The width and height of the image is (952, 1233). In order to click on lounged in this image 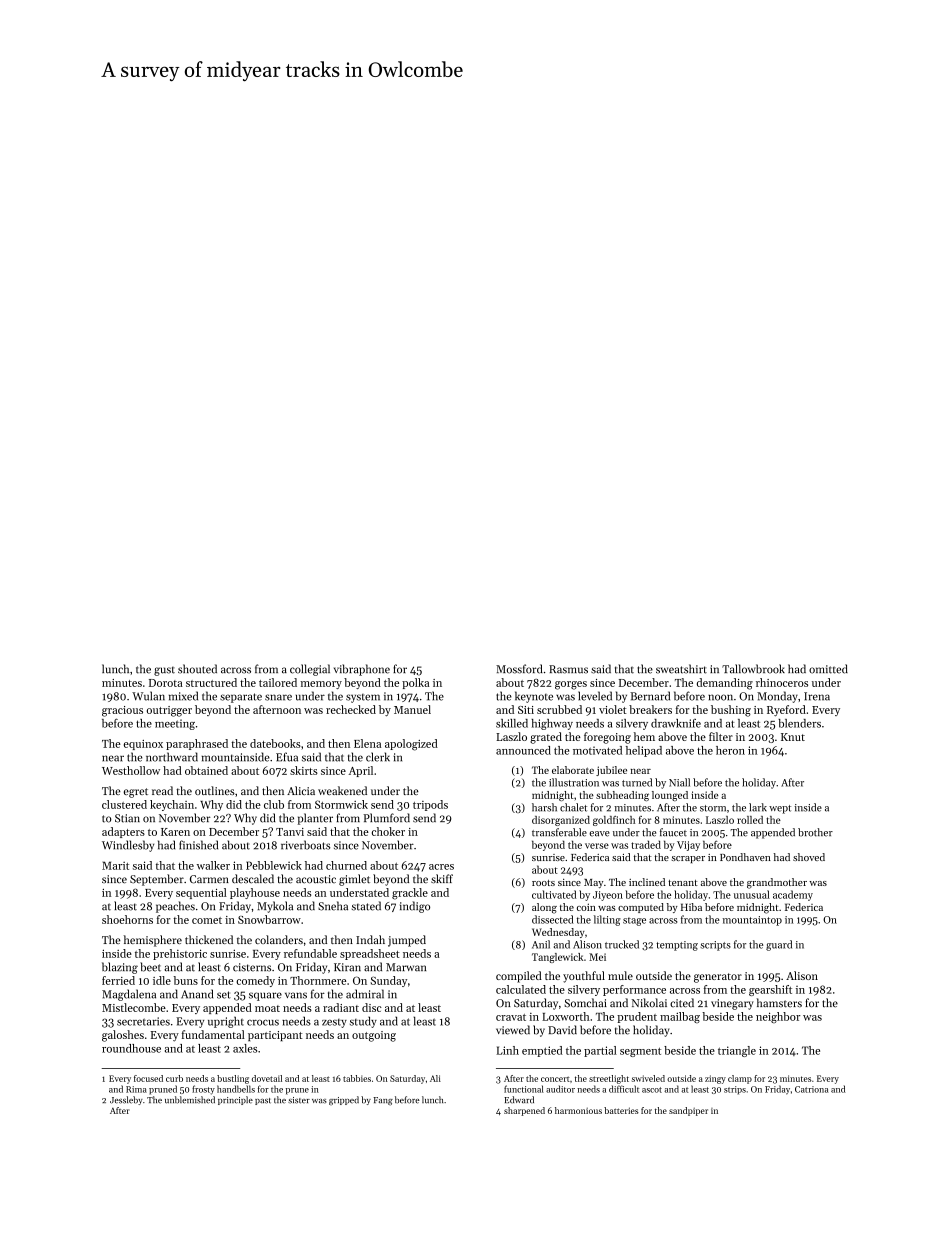, I will do `click(670, 796)`.
